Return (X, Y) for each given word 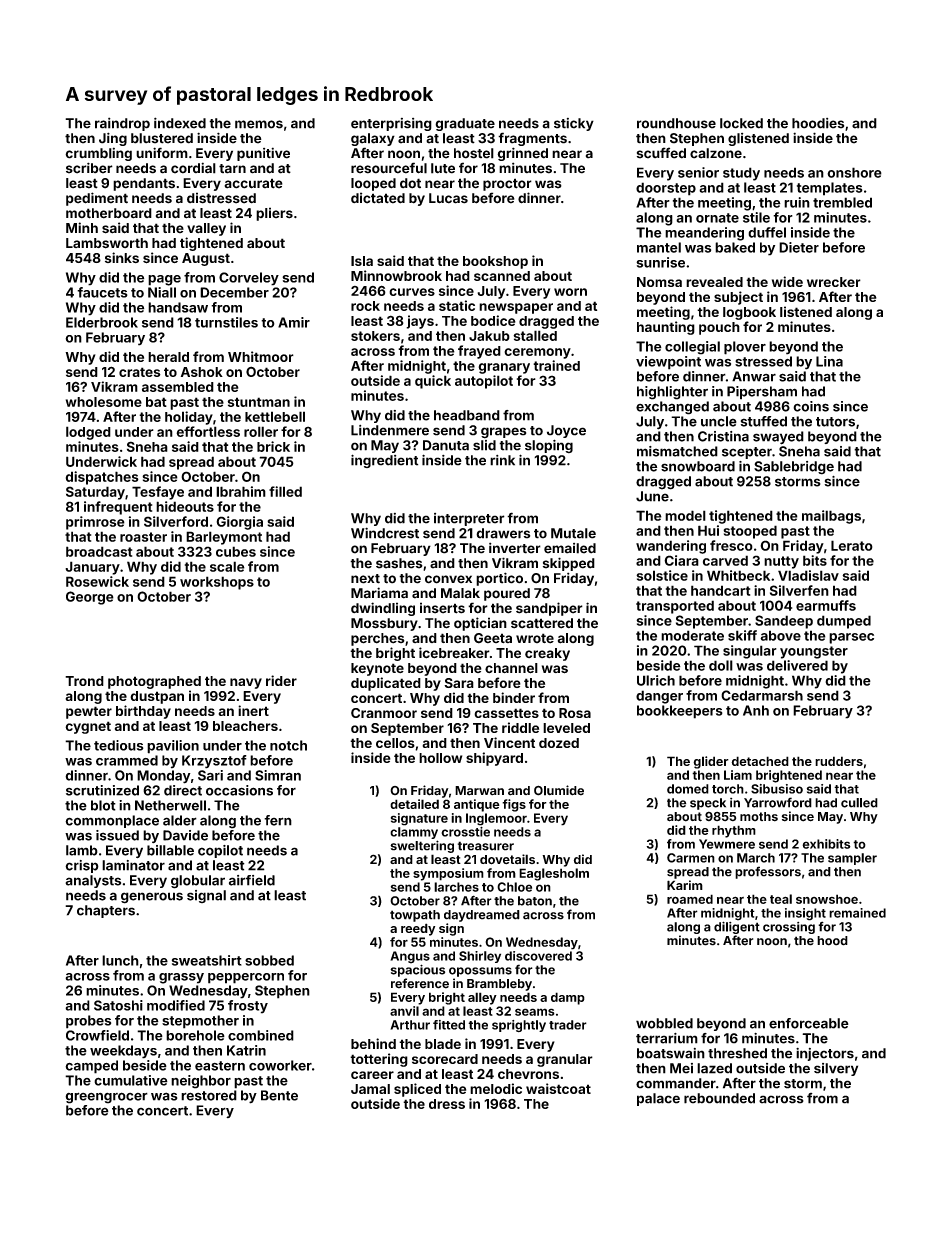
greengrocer (106, 1098)
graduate (465, 124)
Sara (459, 683)
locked (741, 123)
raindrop (122, 124)
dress (447, 1104)
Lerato (852, 545)
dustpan (157, 697)
